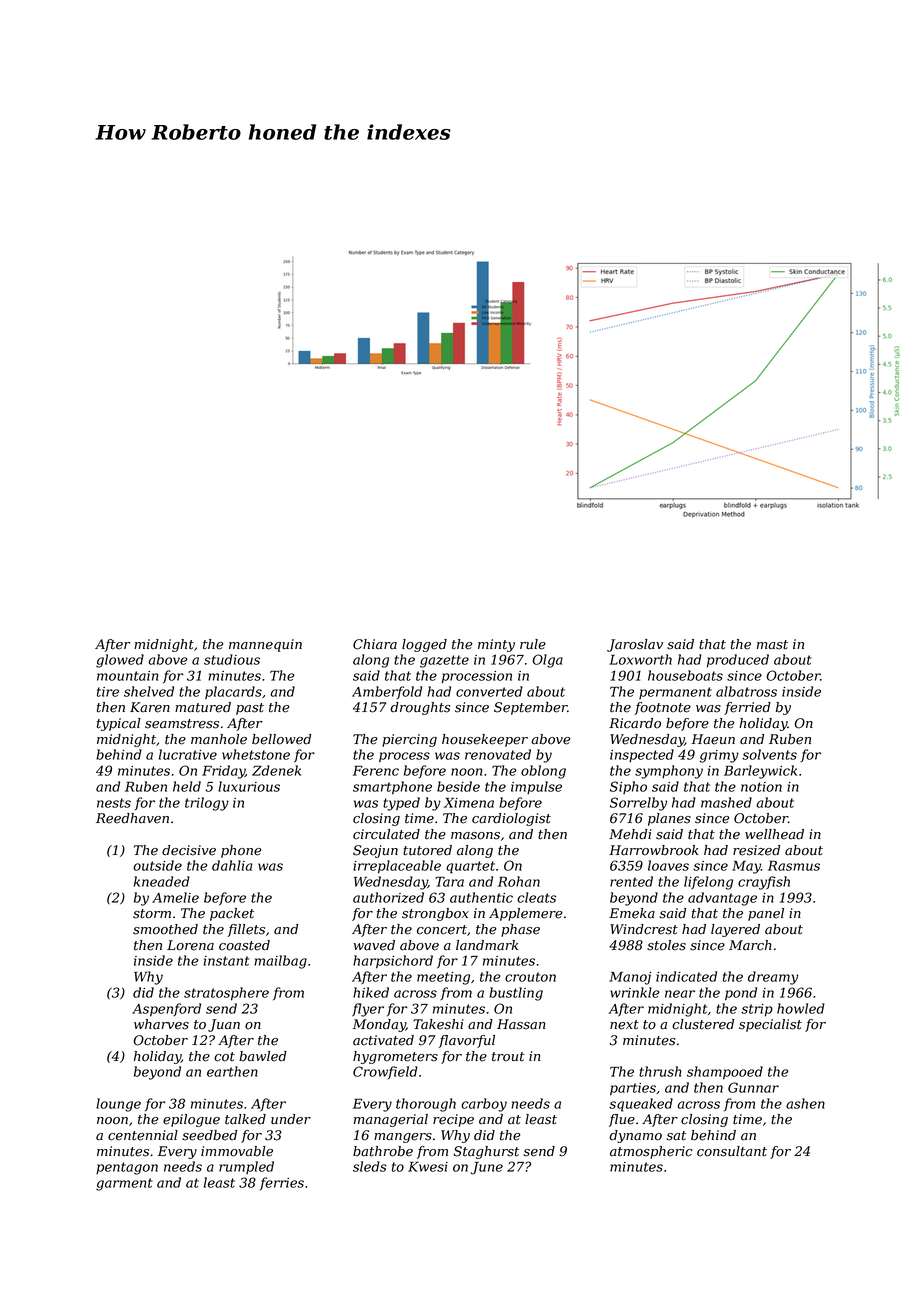  Describe the element at coordinates (635, 723) in the screenshot. I see `Ricardo` at that location.
